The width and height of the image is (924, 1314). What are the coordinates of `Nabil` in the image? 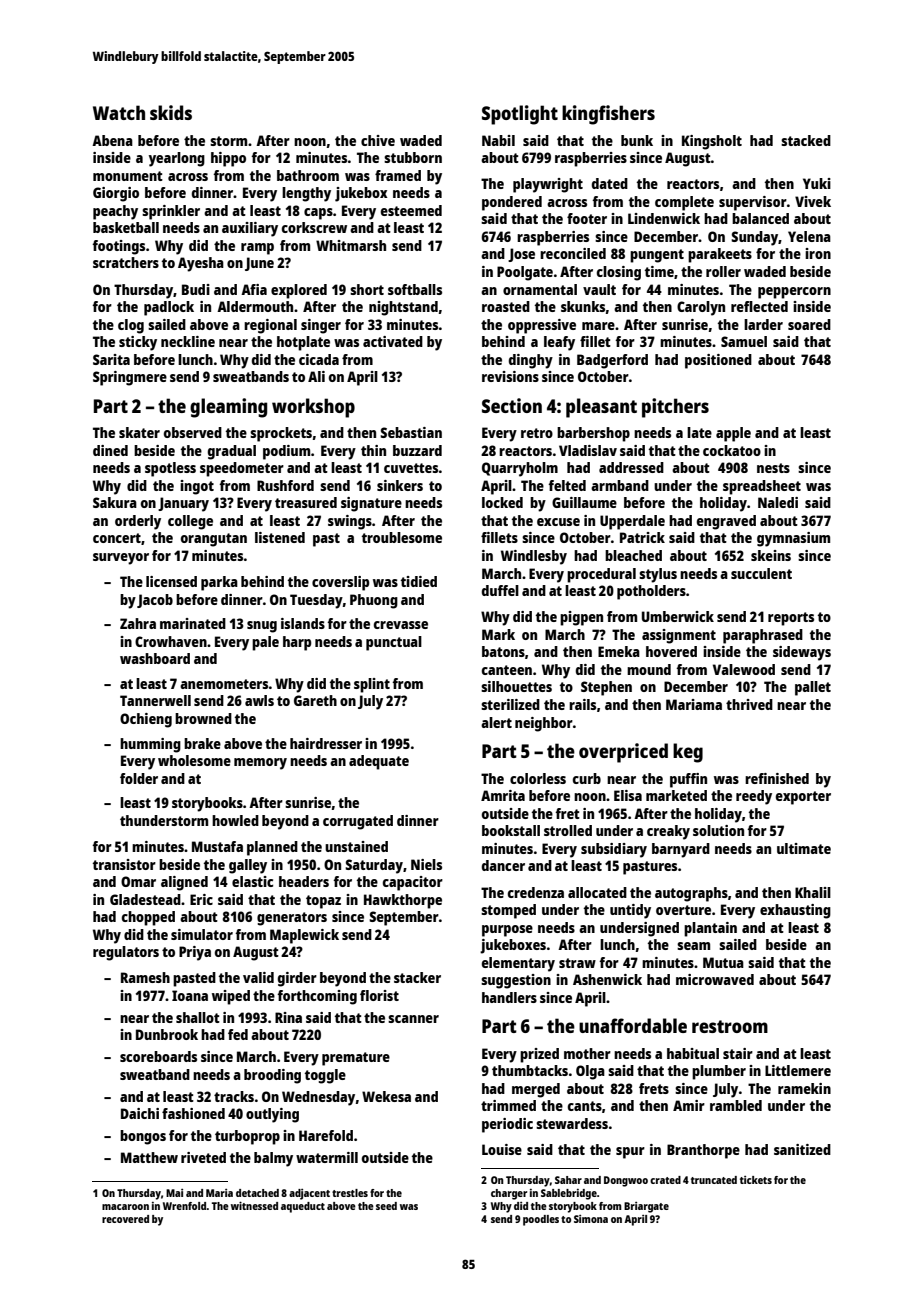 It's located at (498, 140).
